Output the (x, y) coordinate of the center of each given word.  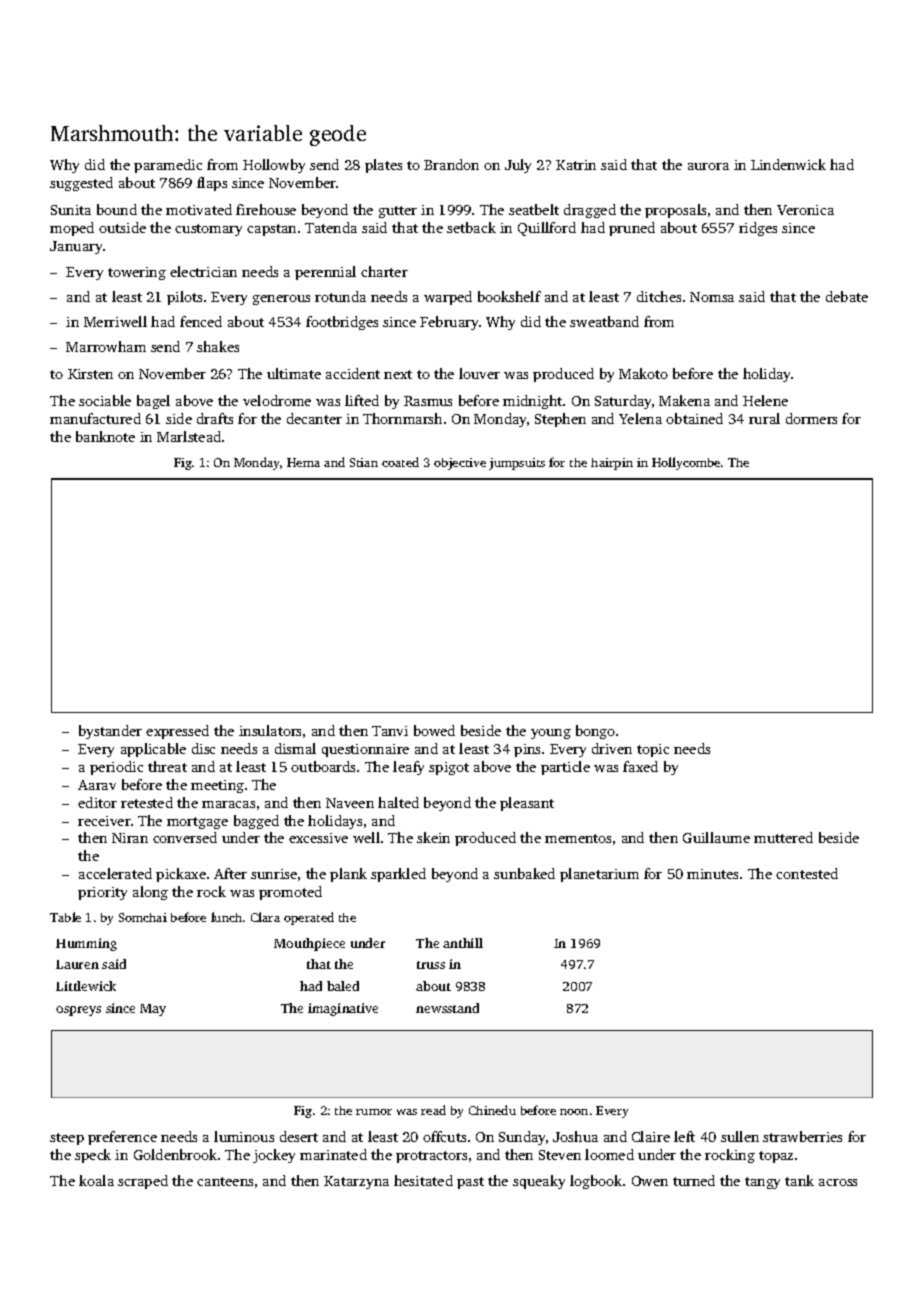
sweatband (604, 321)
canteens (225, 1181)
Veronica (805, 210)
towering (137, 273)
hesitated (423, 1180)
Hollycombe (686, 463)
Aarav (97, 785)
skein (433, 837)
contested (807, 873)
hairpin (612, 464)
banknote (105, 436)
